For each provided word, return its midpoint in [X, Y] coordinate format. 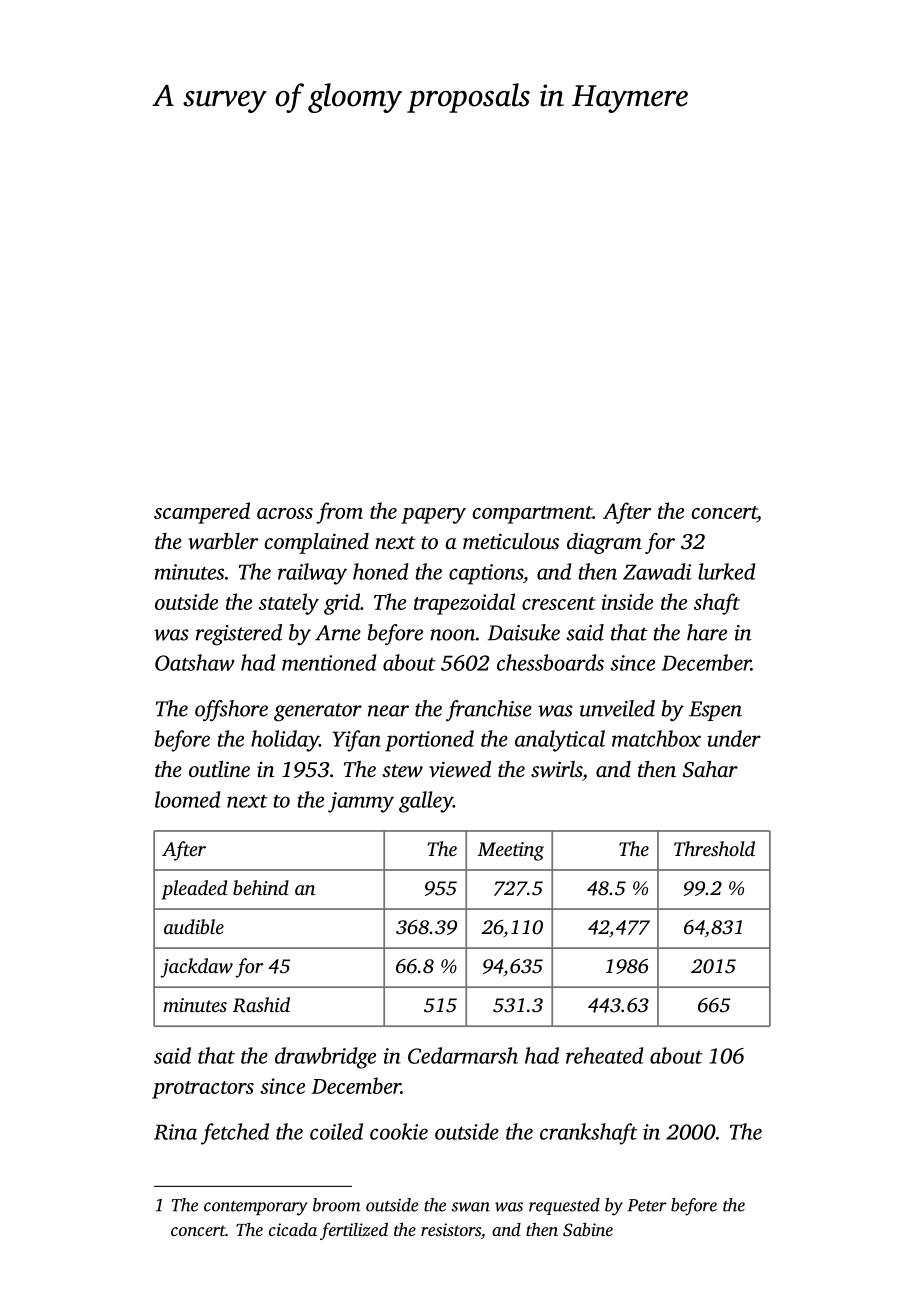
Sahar [710, 769]
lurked [726, 571]
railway [312, 574]
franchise [489, 710]
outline [219, 769]
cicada [293, 1229]
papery [433, 516]
